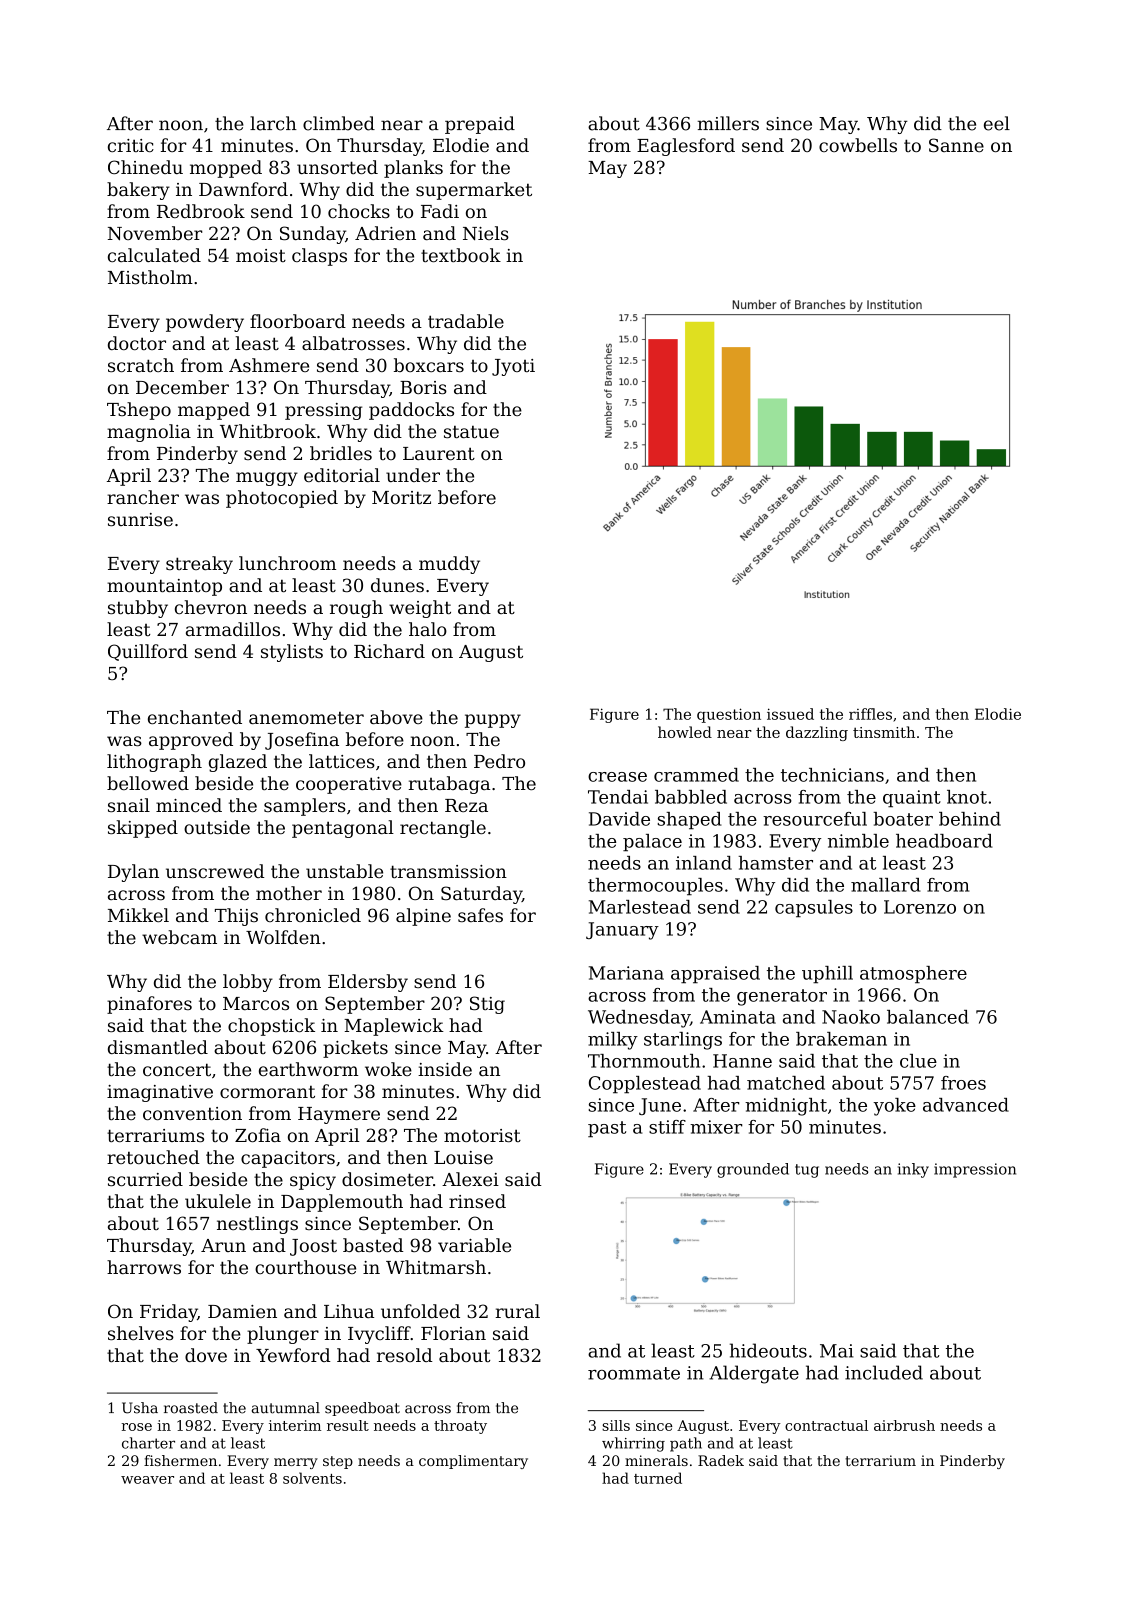  Describe the element at coordinates (480, 125) in the document. I see `prepaid` at that location.
